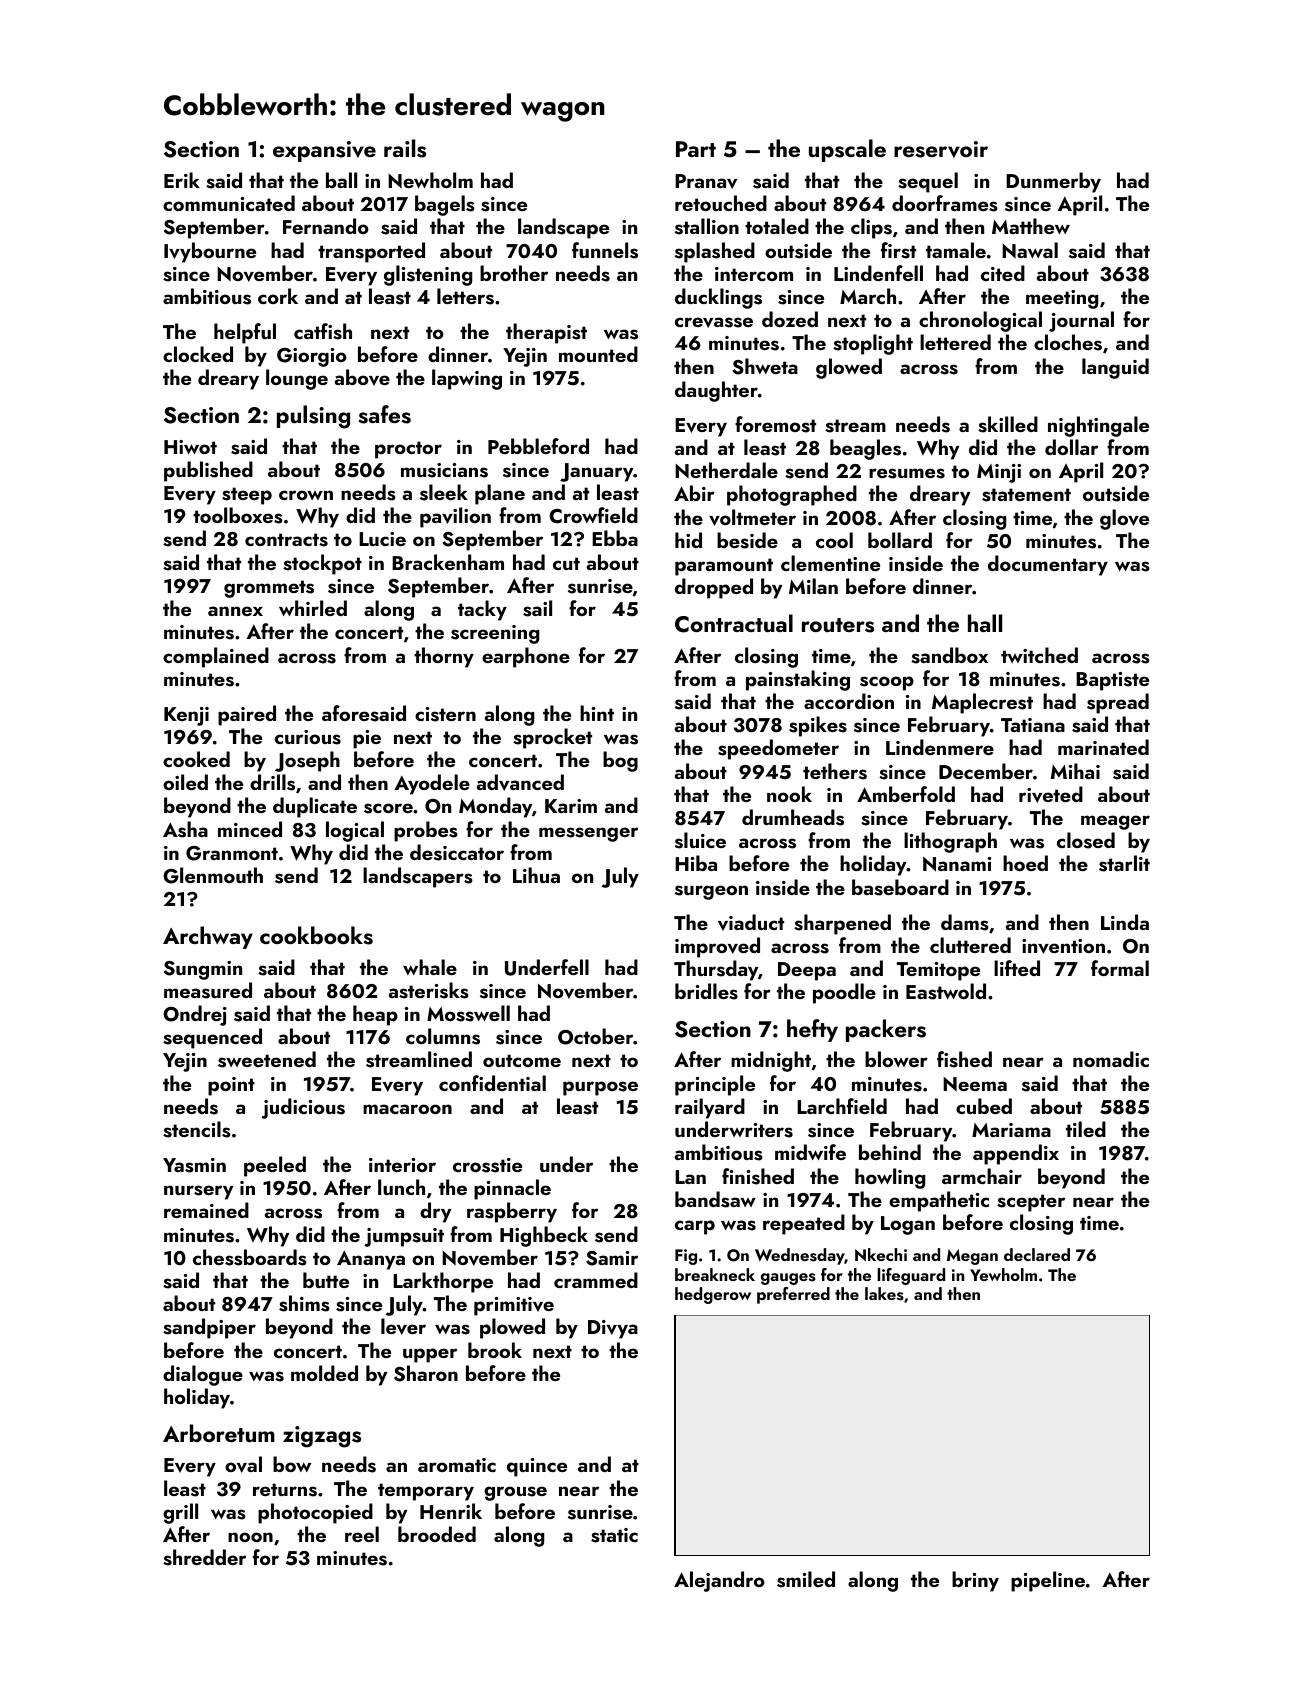 This screenshot has width=1313, height=1699. Describe the element at coordinates (956, 250) in the screenshot. I see `tamale` at that location.
